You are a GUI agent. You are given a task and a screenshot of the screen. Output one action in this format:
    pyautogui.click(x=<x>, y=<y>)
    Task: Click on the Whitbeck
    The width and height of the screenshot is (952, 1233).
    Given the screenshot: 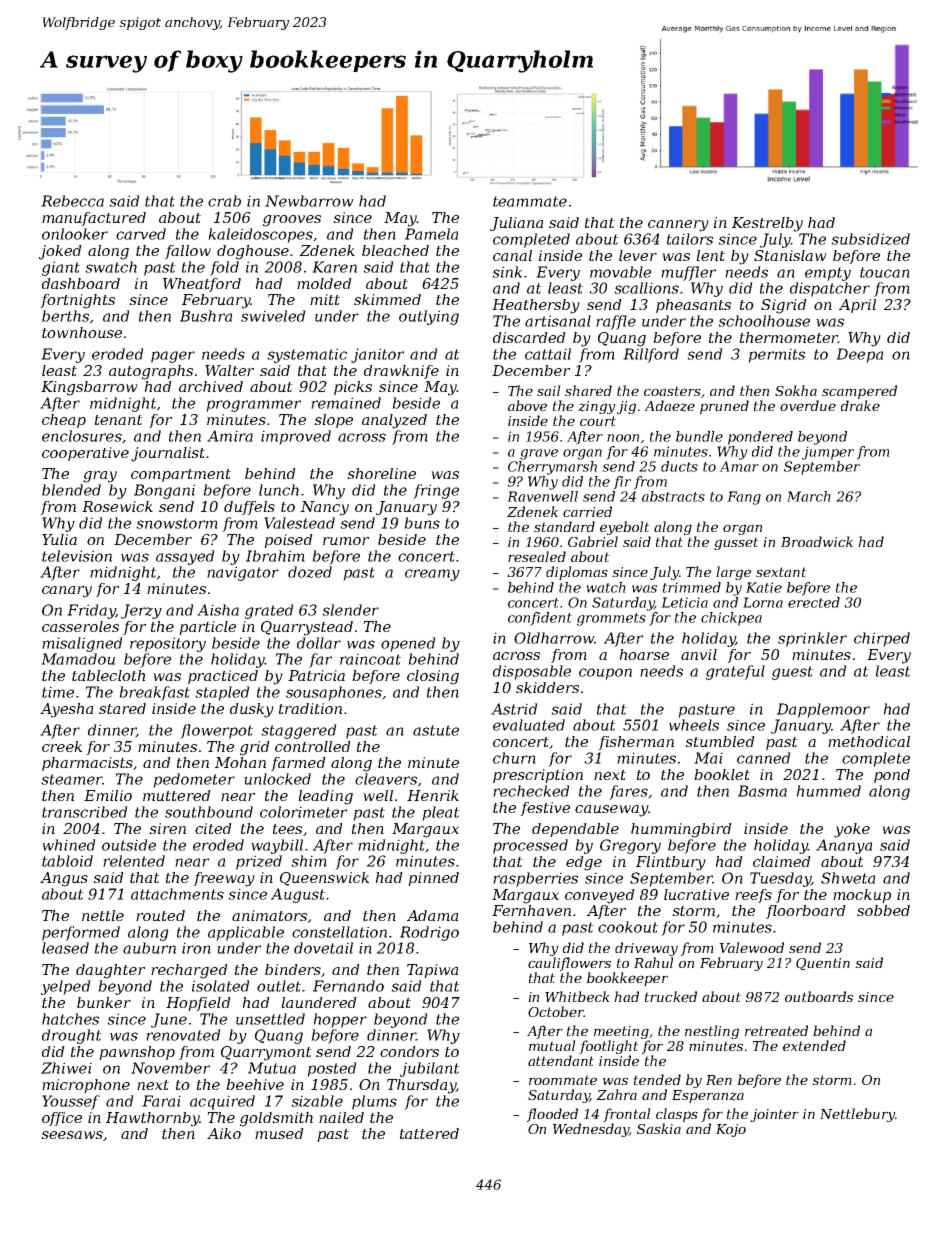 What is the action you would take?
    pyautogui.click(x=577, y=996)
